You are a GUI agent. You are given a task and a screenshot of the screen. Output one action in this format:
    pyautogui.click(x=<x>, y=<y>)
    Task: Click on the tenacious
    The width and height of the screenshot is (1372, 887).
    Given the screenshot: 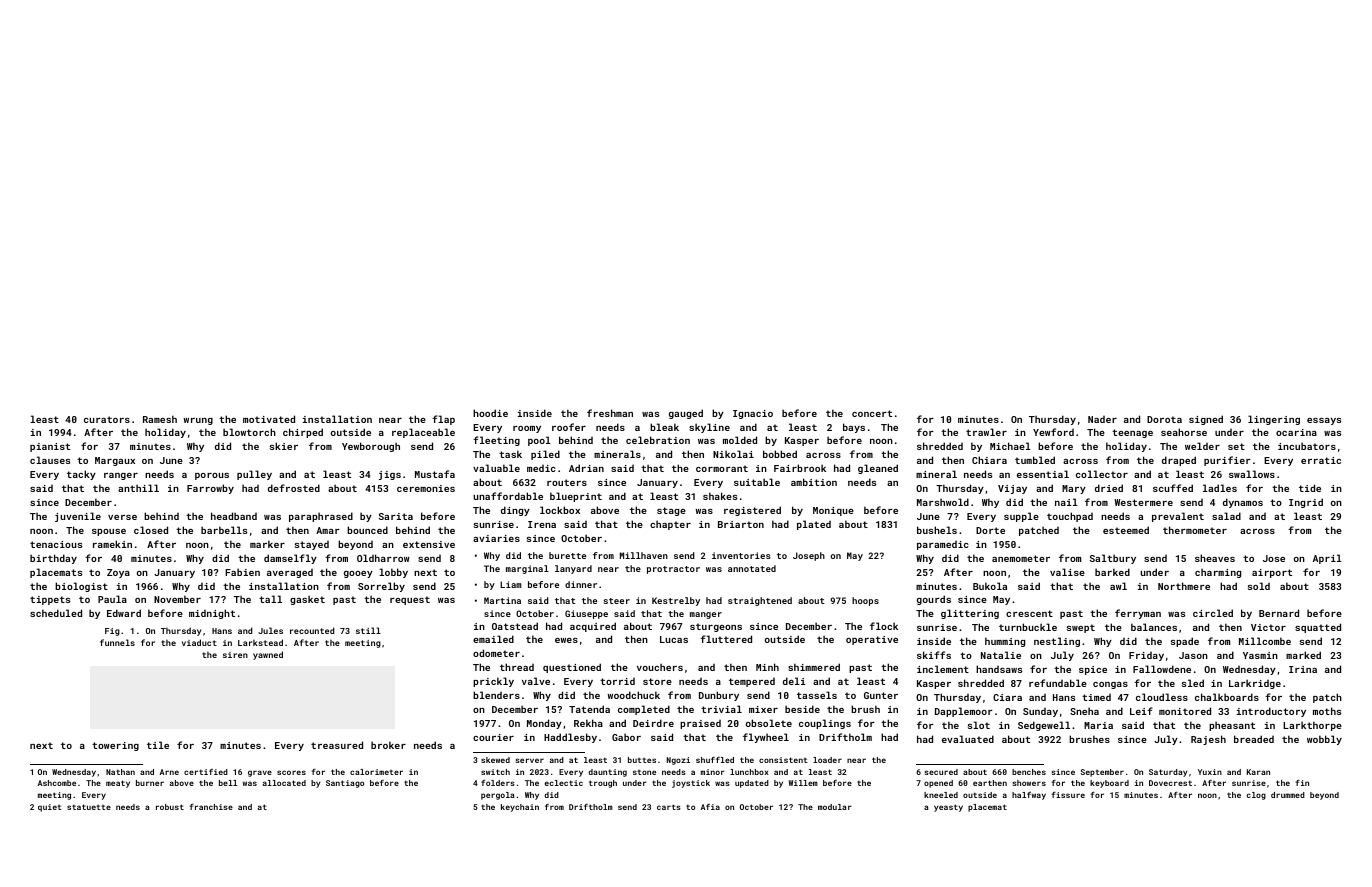 What is the action you would take?
    pyautogui.click(x=56, y=544)
